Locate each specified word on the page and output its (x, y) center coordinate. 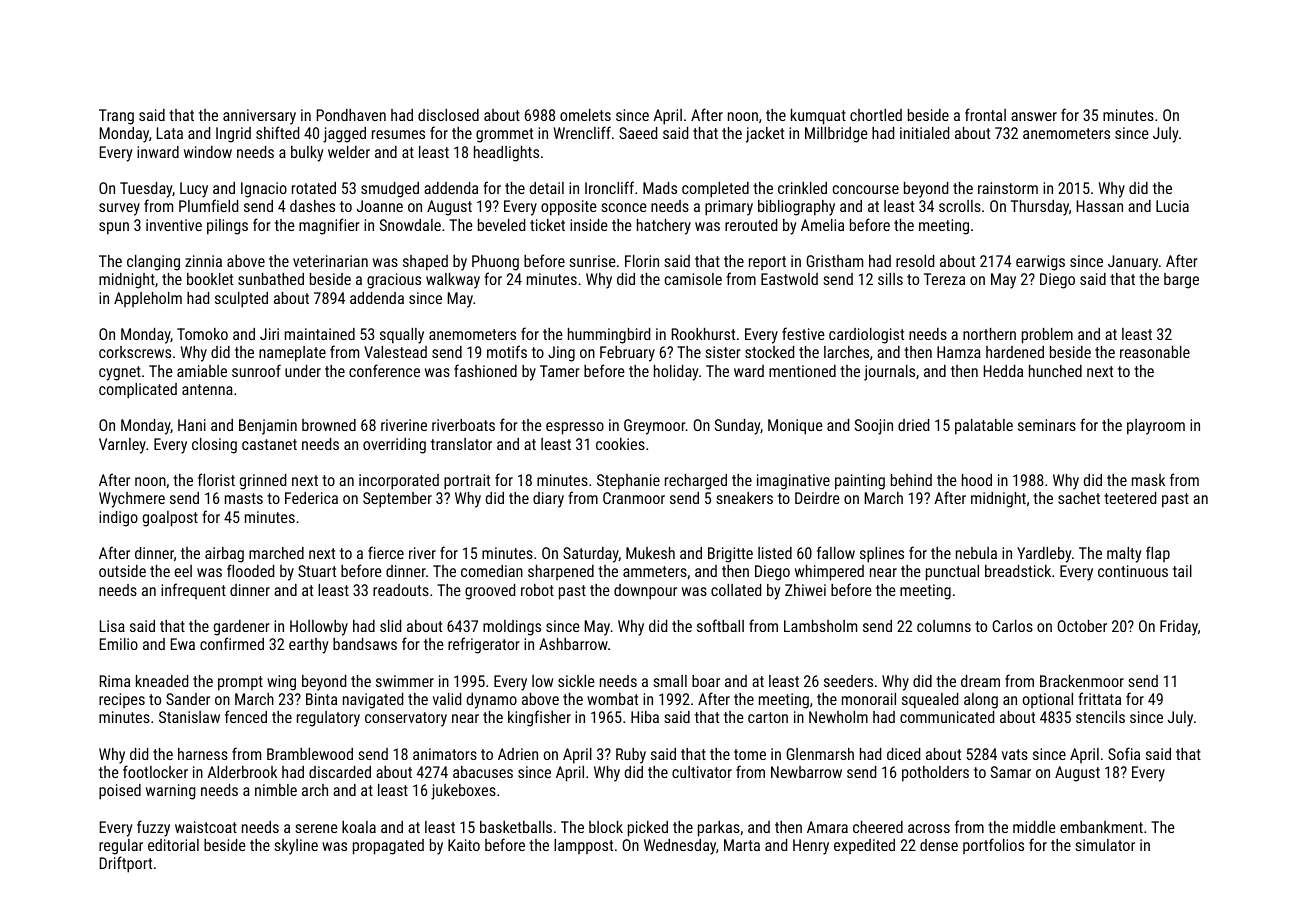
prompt (240, 683)
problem (1047, 336)
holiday (676, 373)
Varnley (122, 446)
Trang (116, 117)
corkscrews (135, 352)
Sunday (738, 427)
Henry (811, 847)
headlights (506, 154)
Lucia (1172, 206)
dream (980, 681)
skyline (296, 847)
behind (911, 480)
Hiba (645, 717)
